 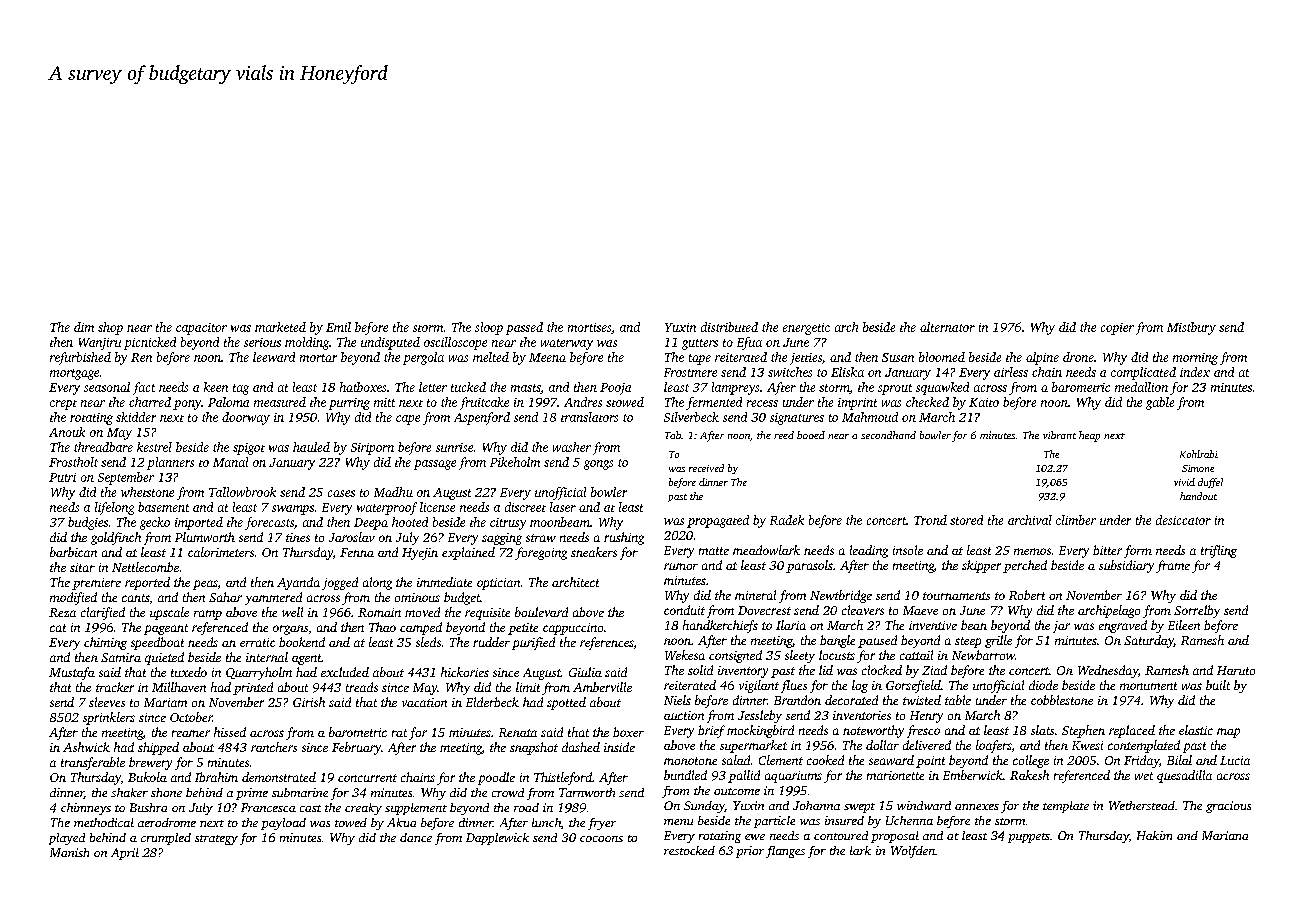 What do you see at coordinates (126, 478) in the image?
I see `September` at bounding box center [126, 478].
